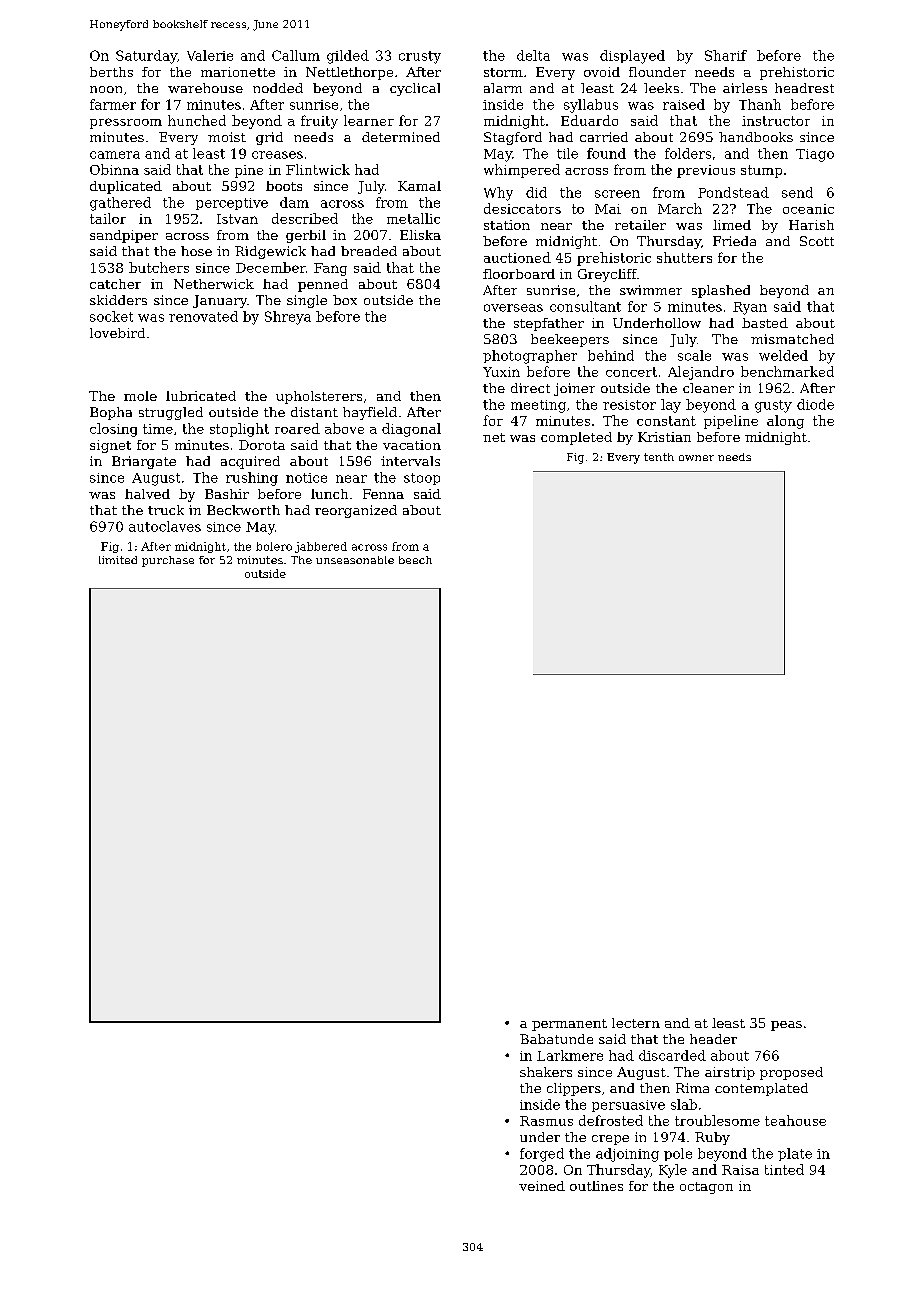  I want to click on peas, so click(786, 1026).
